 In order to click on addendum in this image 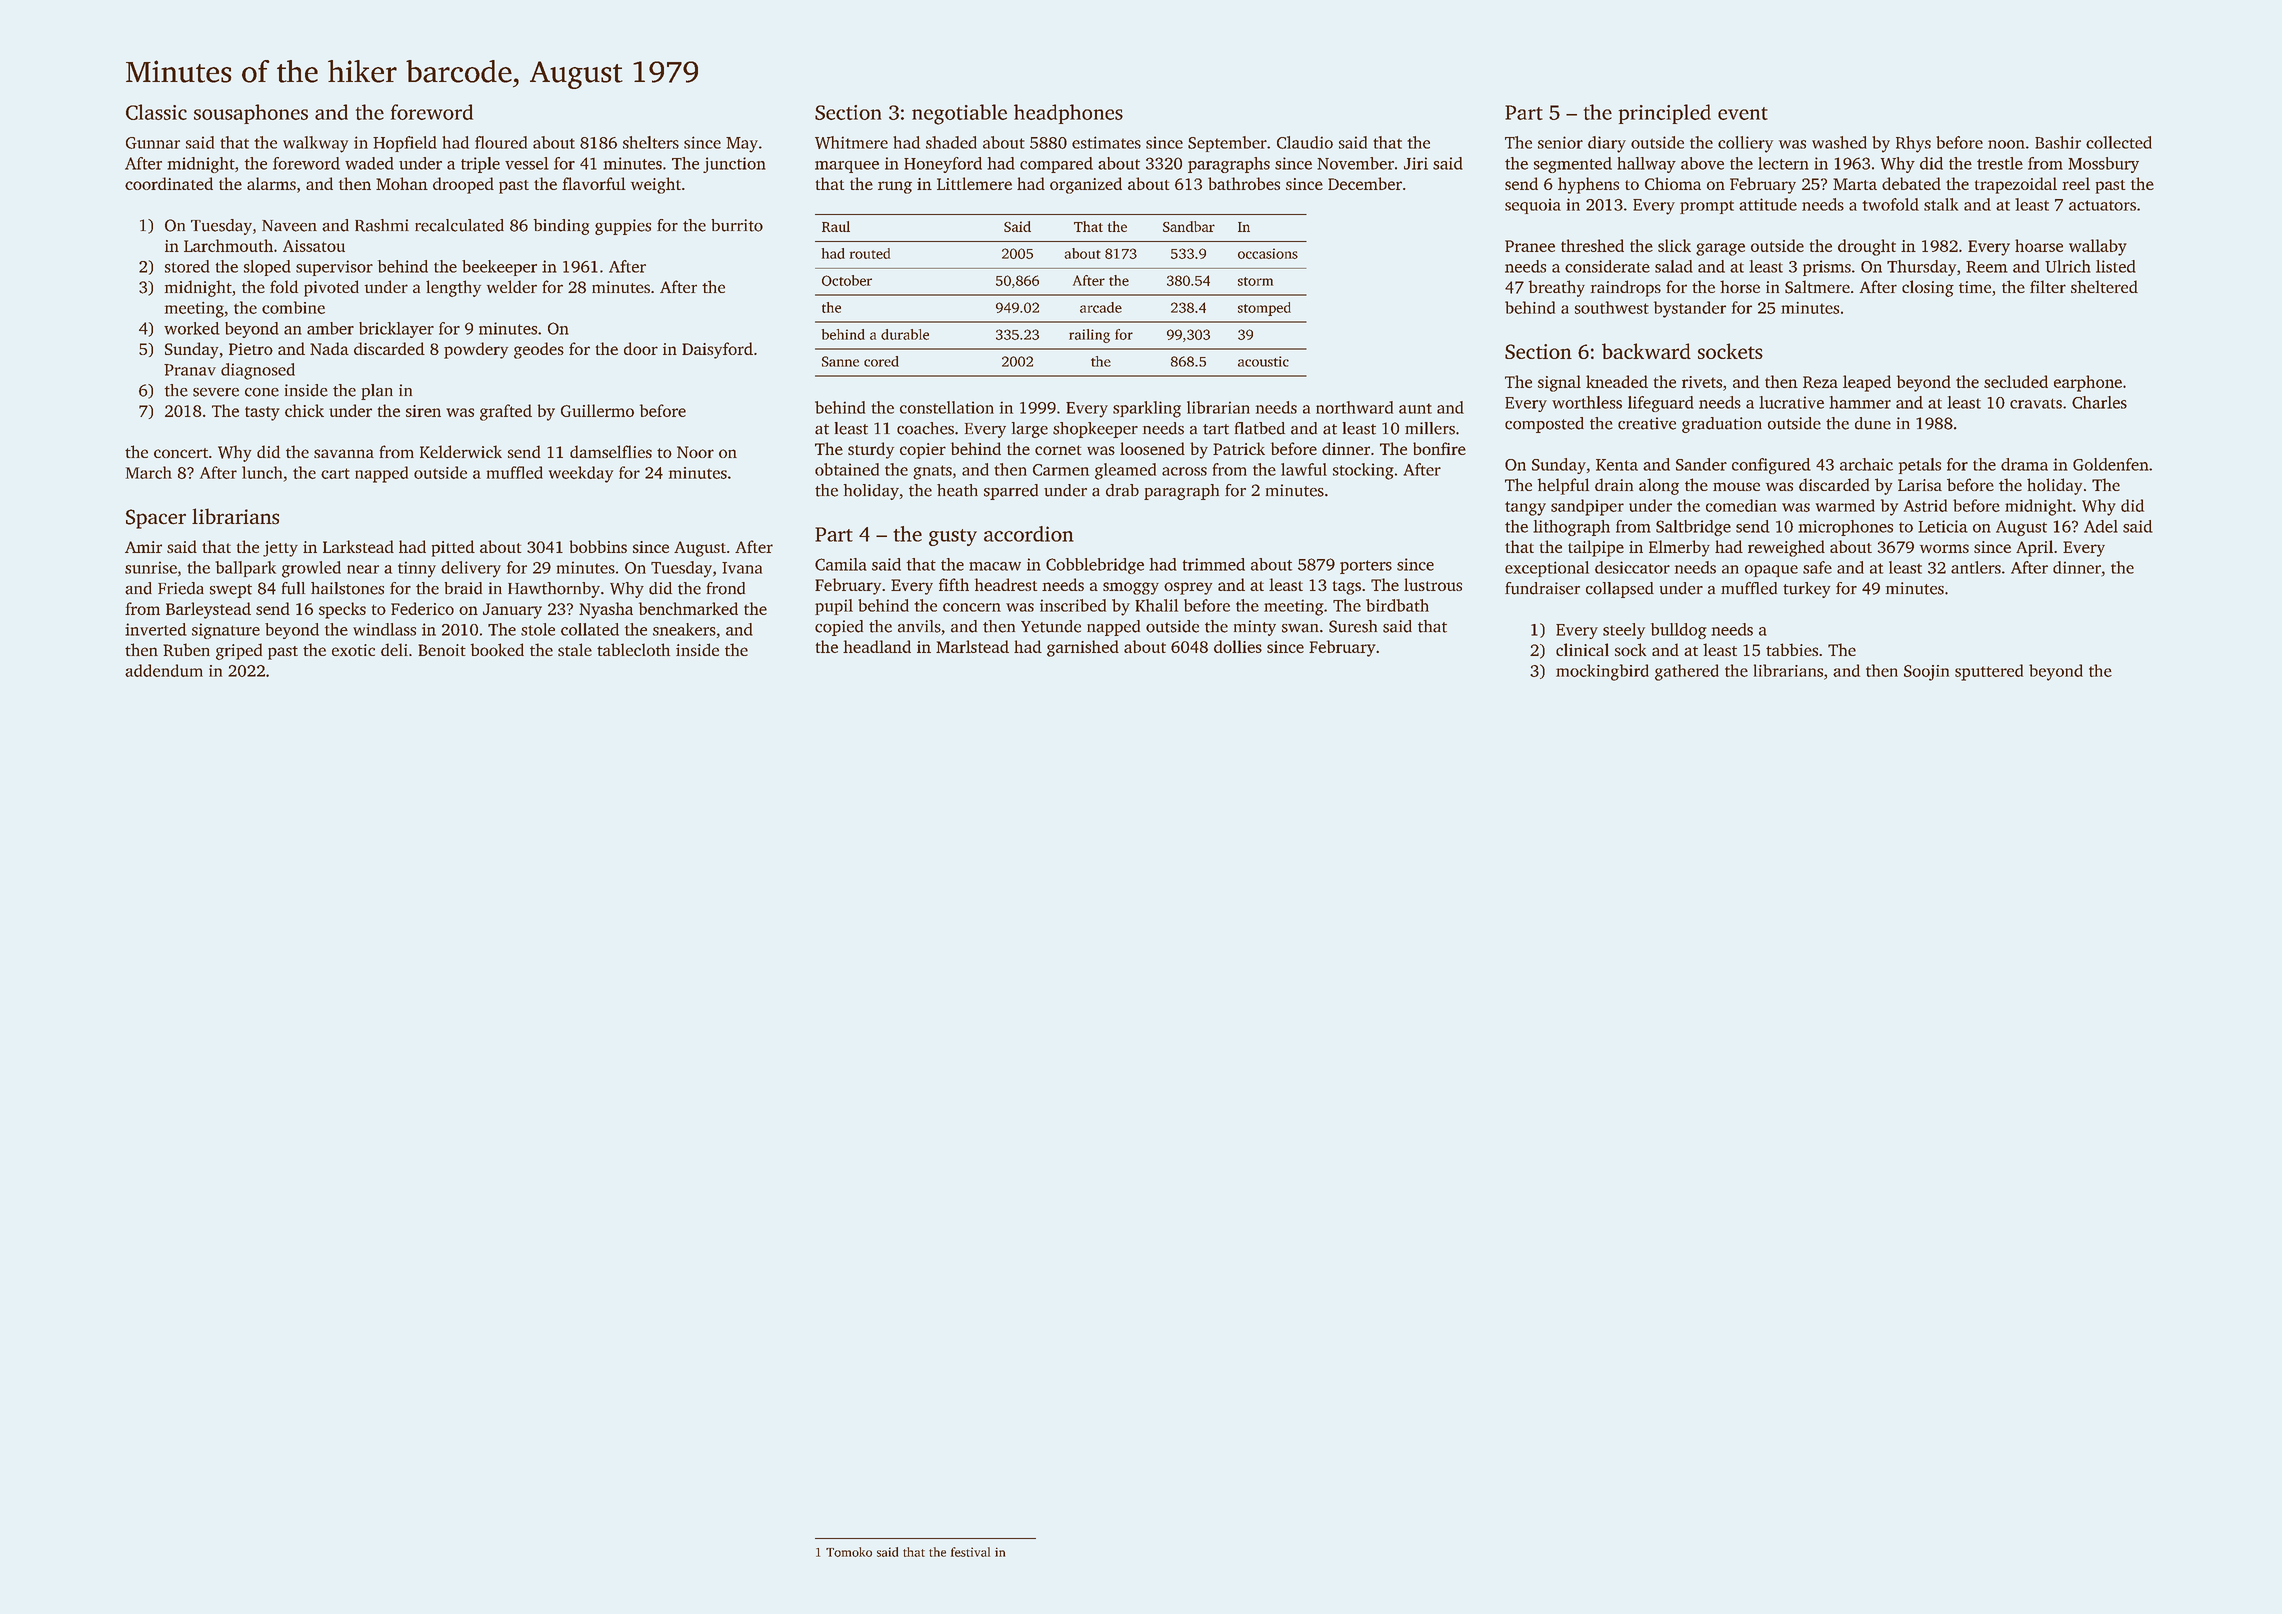, I will do `click(164, 670)`.
